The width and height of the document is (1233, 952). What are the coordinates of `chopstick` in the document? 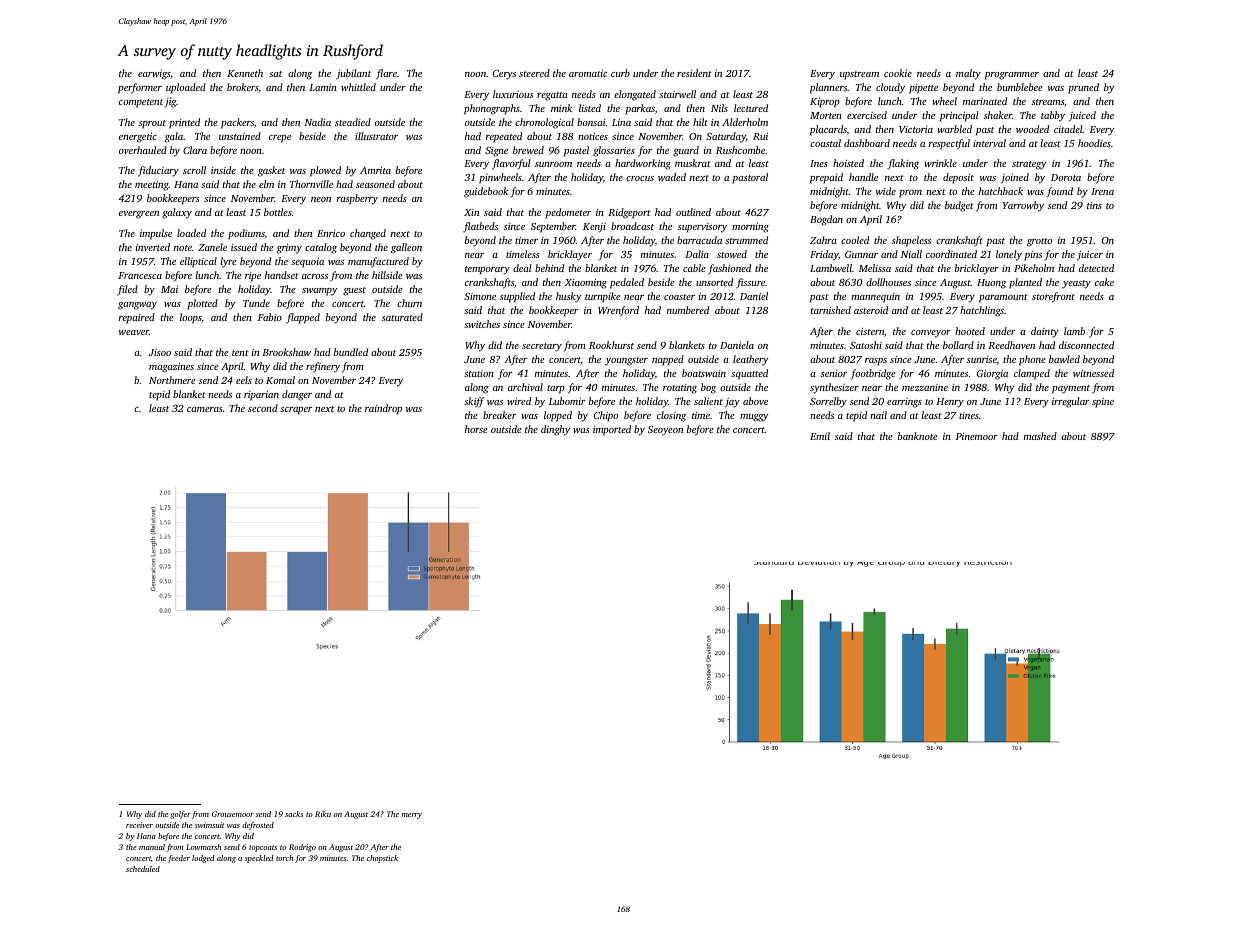 It's located at (382, 859).
